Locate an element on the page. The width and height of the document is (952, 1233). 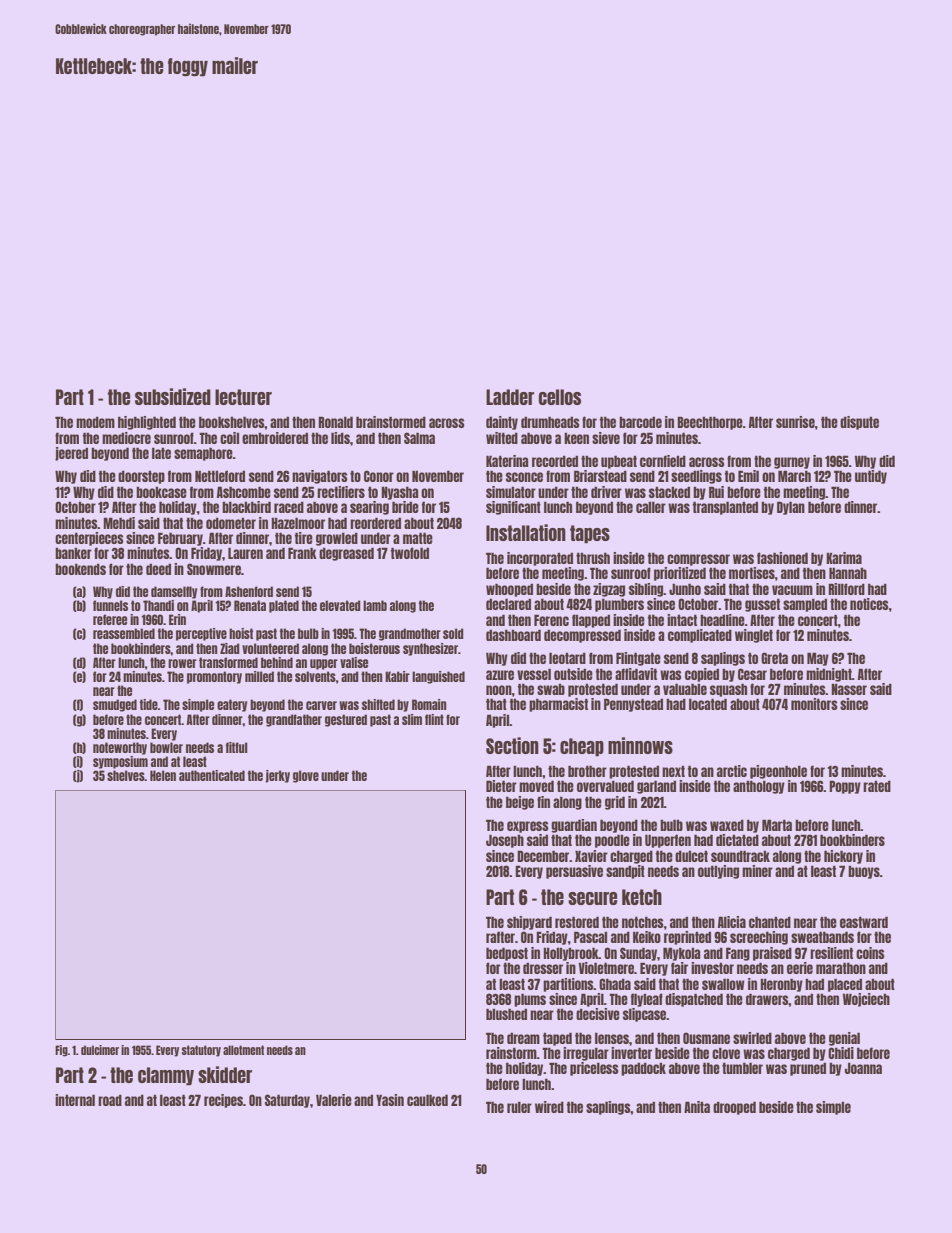
ruler is located at coordinates (519, 1107).
